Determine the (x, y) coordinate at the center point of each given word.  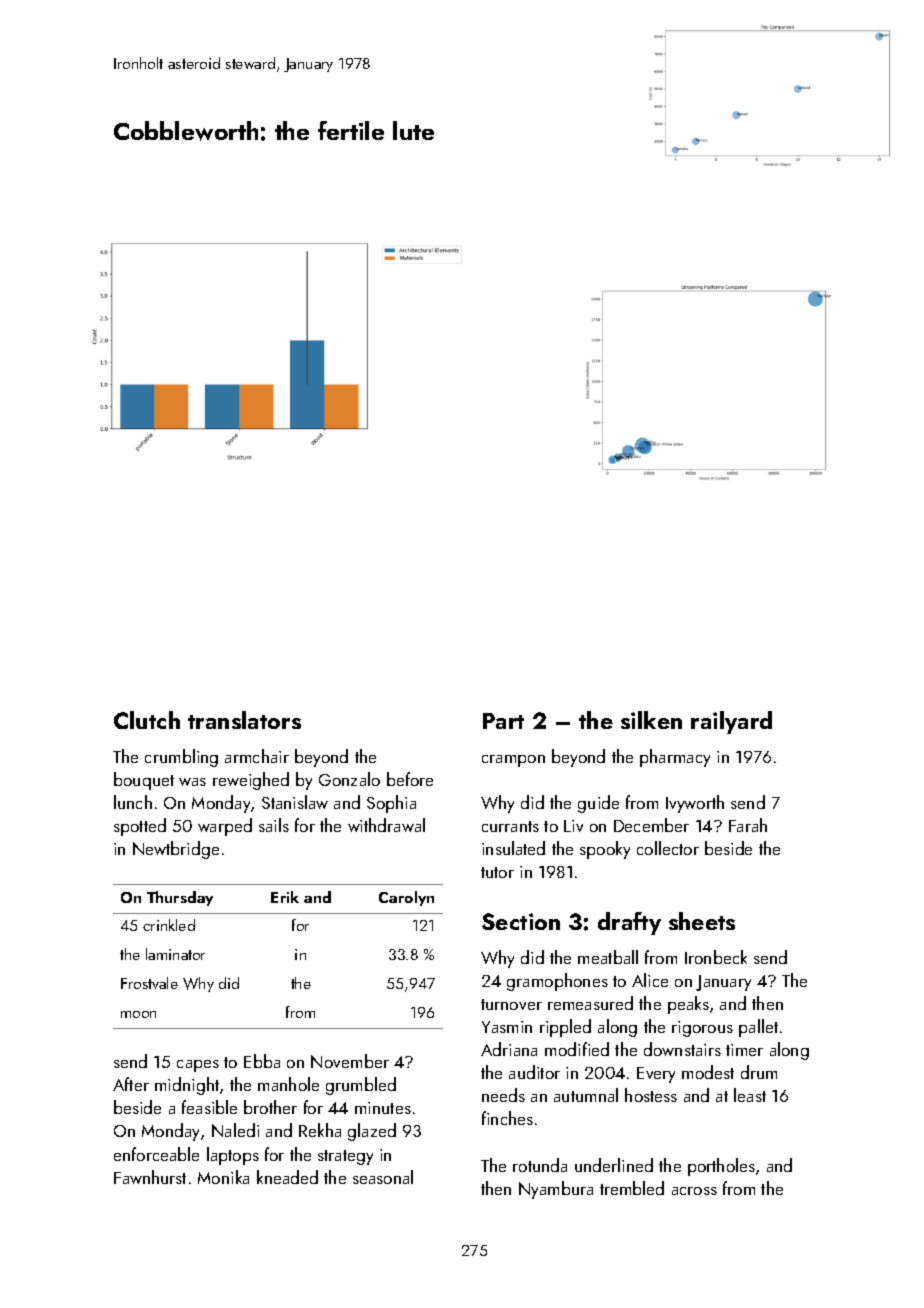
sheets (702, 921)
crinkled (169, 925)
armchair (257, 756)
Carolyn (406, 898)
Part (503, 721)
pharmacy (675, 758)
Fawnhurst (150, 1177)
